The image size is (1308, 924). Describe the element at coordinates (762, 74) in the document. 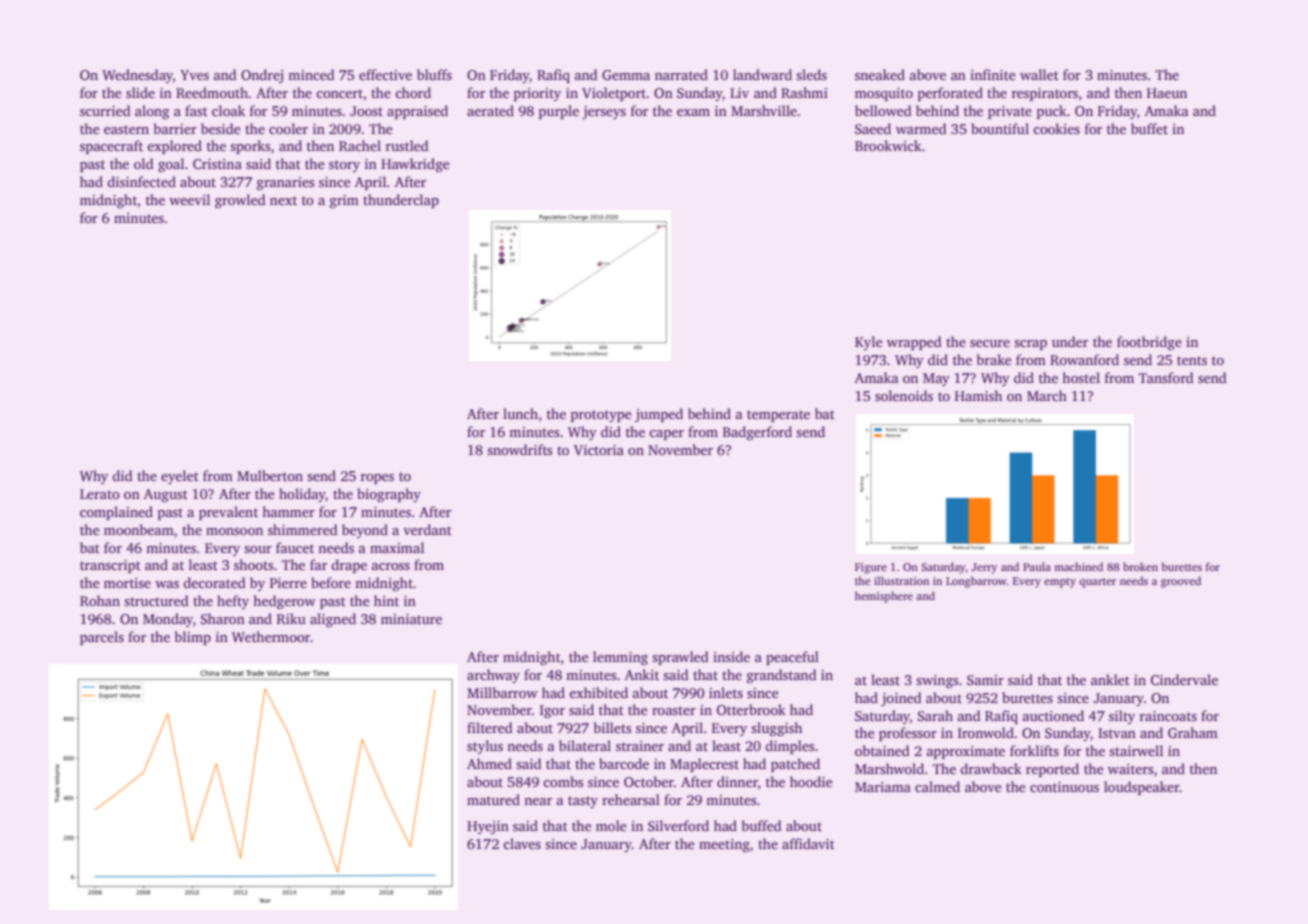

I see `landward` at that location.
